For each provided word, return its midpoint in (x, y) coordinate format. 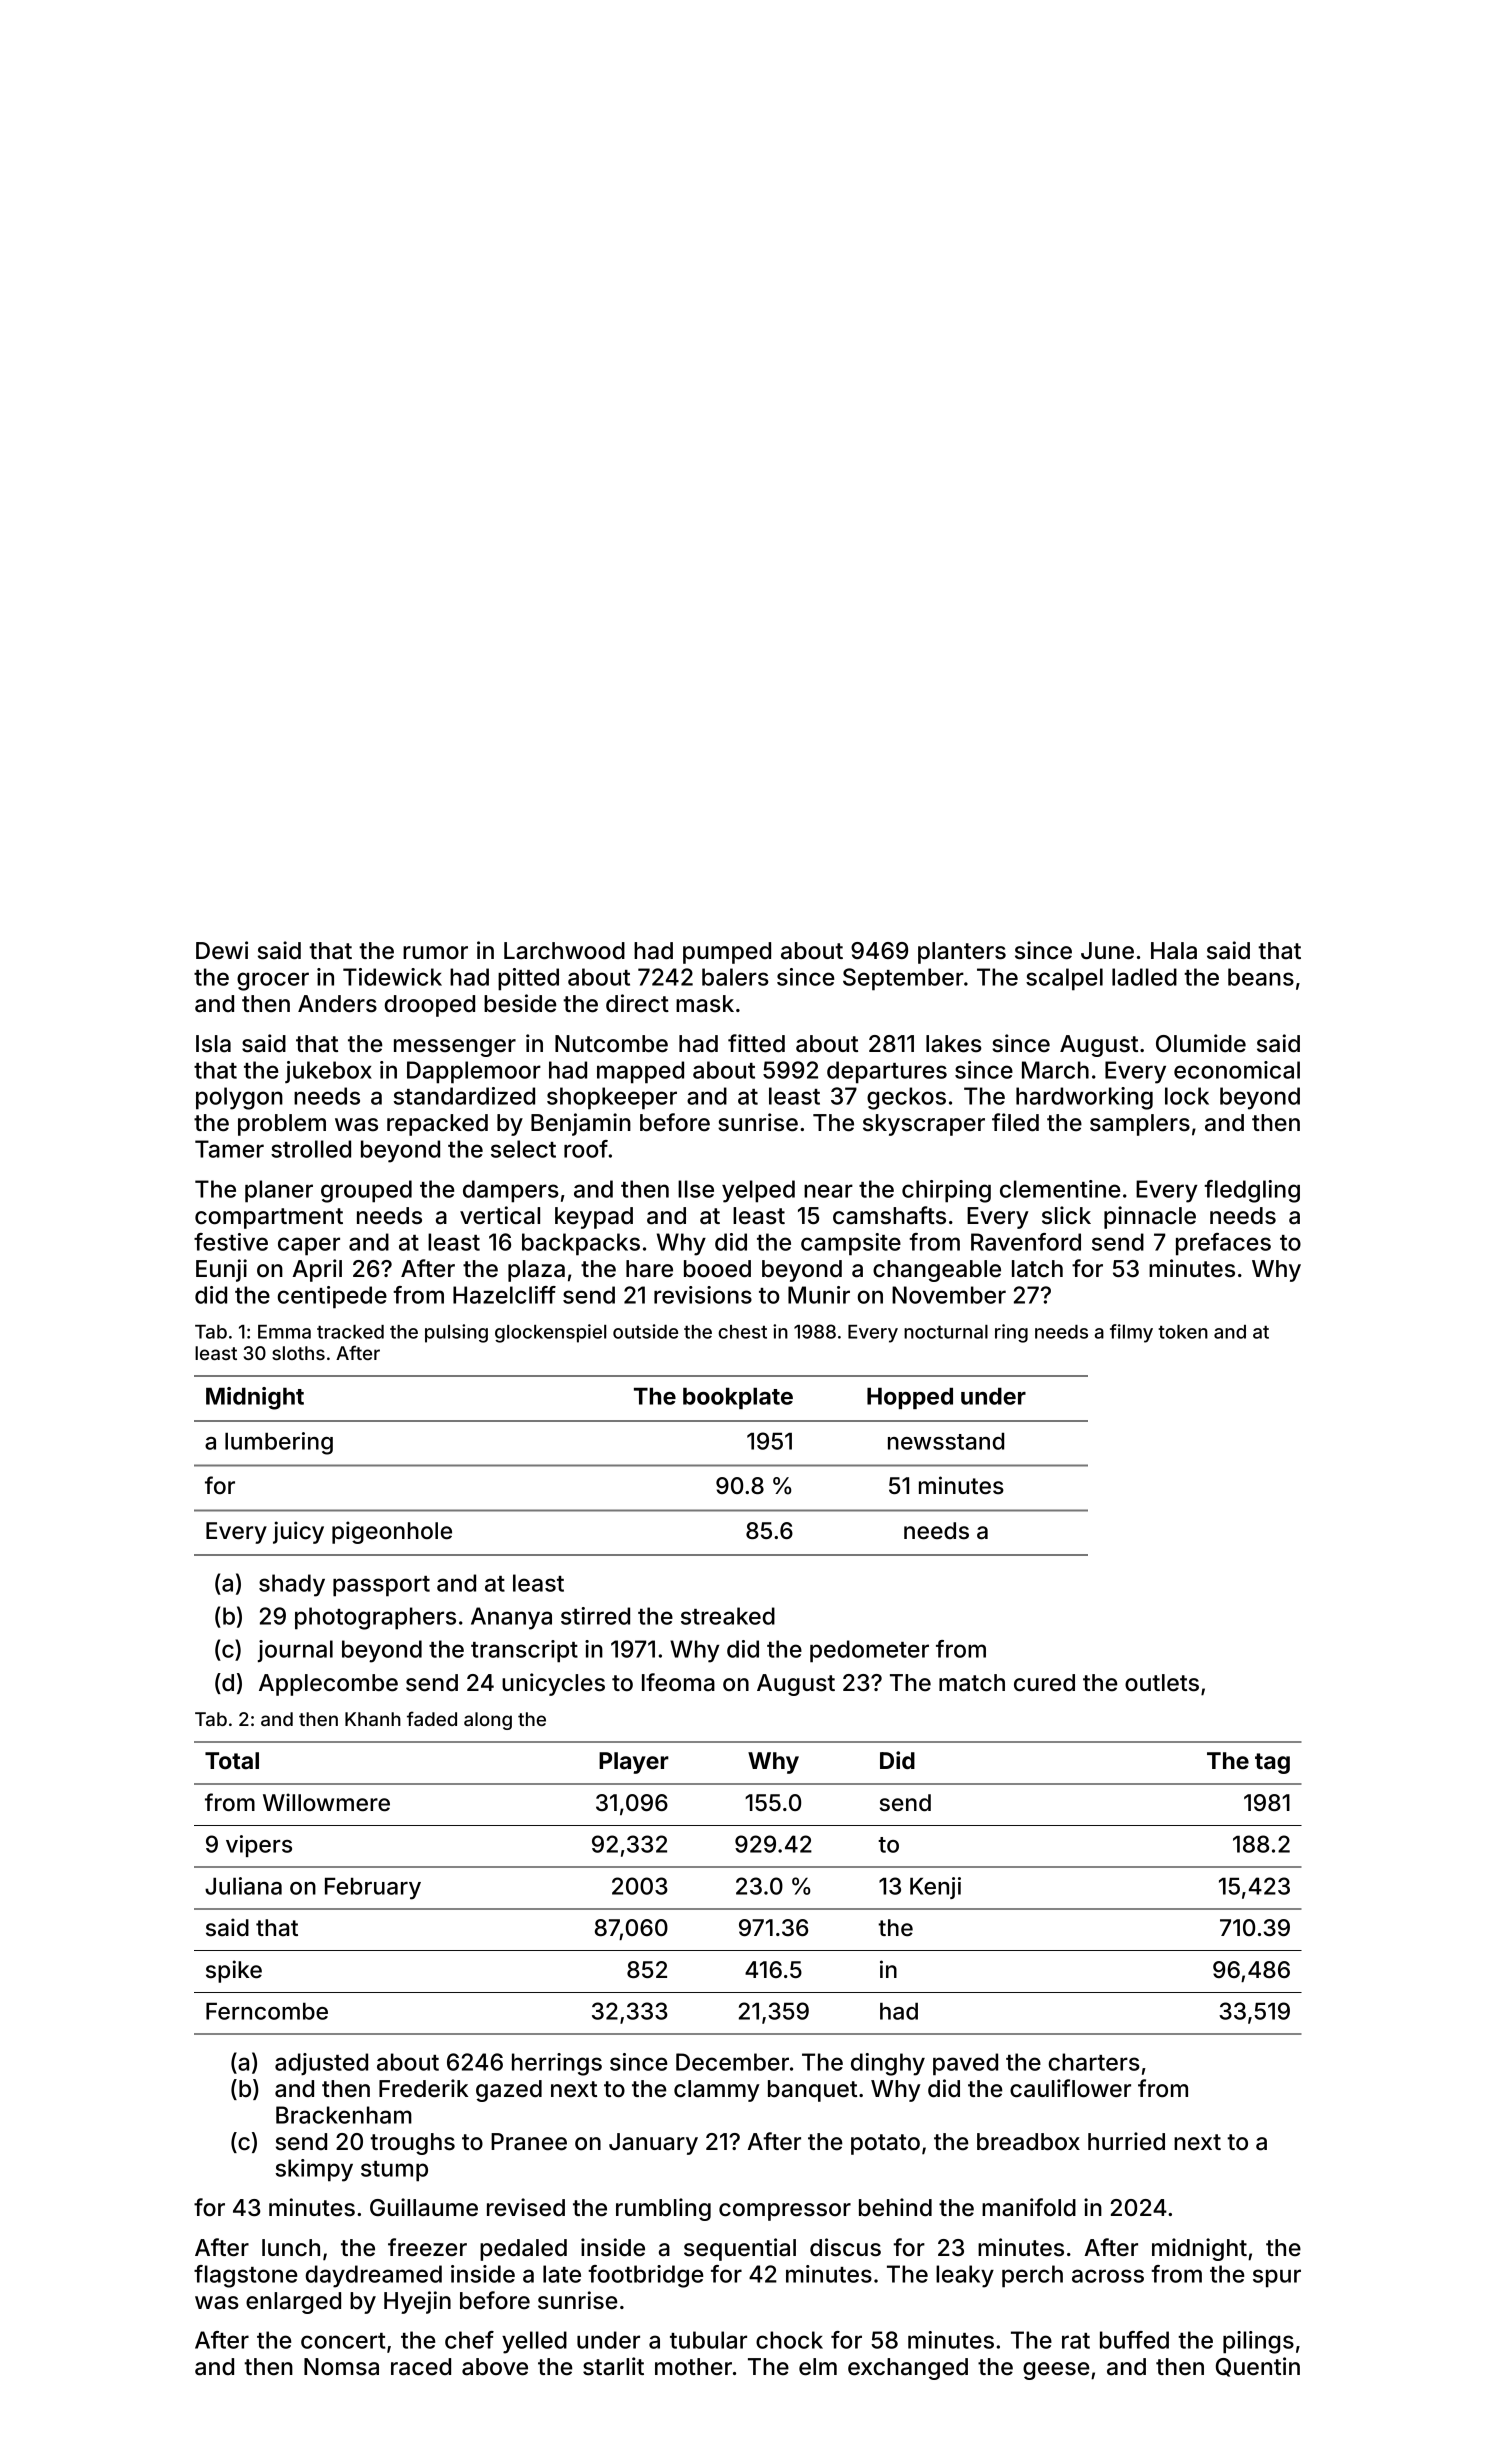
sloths (298, 1353)
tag (1272, 1763)
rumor (435, 953)
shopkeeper (612, 1098)
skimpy (314, 2170)
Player (634, 1763)
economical (1237, 1070)
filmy (1131, 1333)
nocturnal (946, 1332)
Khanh (373, 1719)
